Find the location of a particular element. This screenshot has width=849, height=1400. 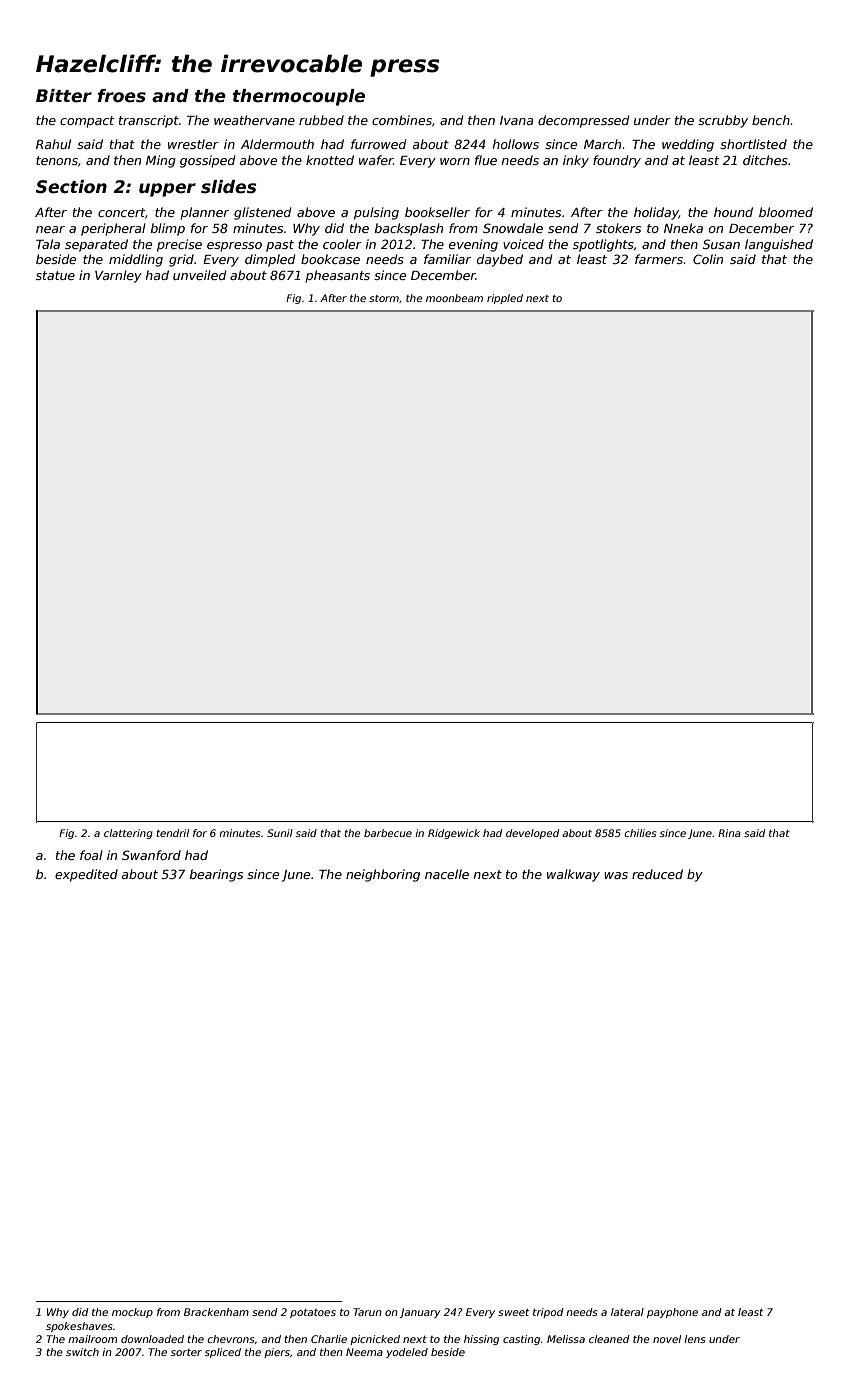

tendril is located at coordinates (172, 833).
